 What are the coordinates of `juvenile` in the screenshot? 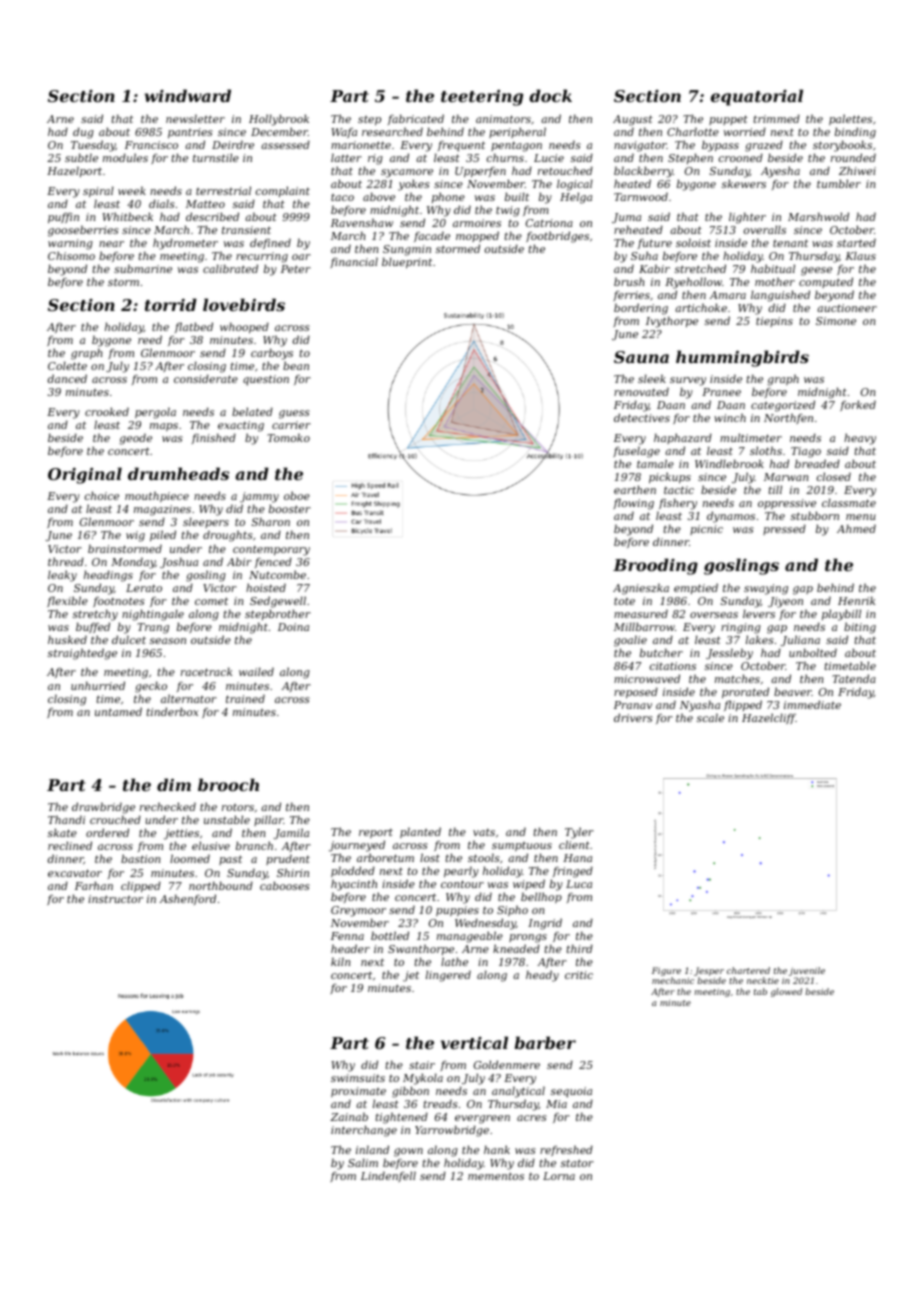 It's located at (807, 971).
